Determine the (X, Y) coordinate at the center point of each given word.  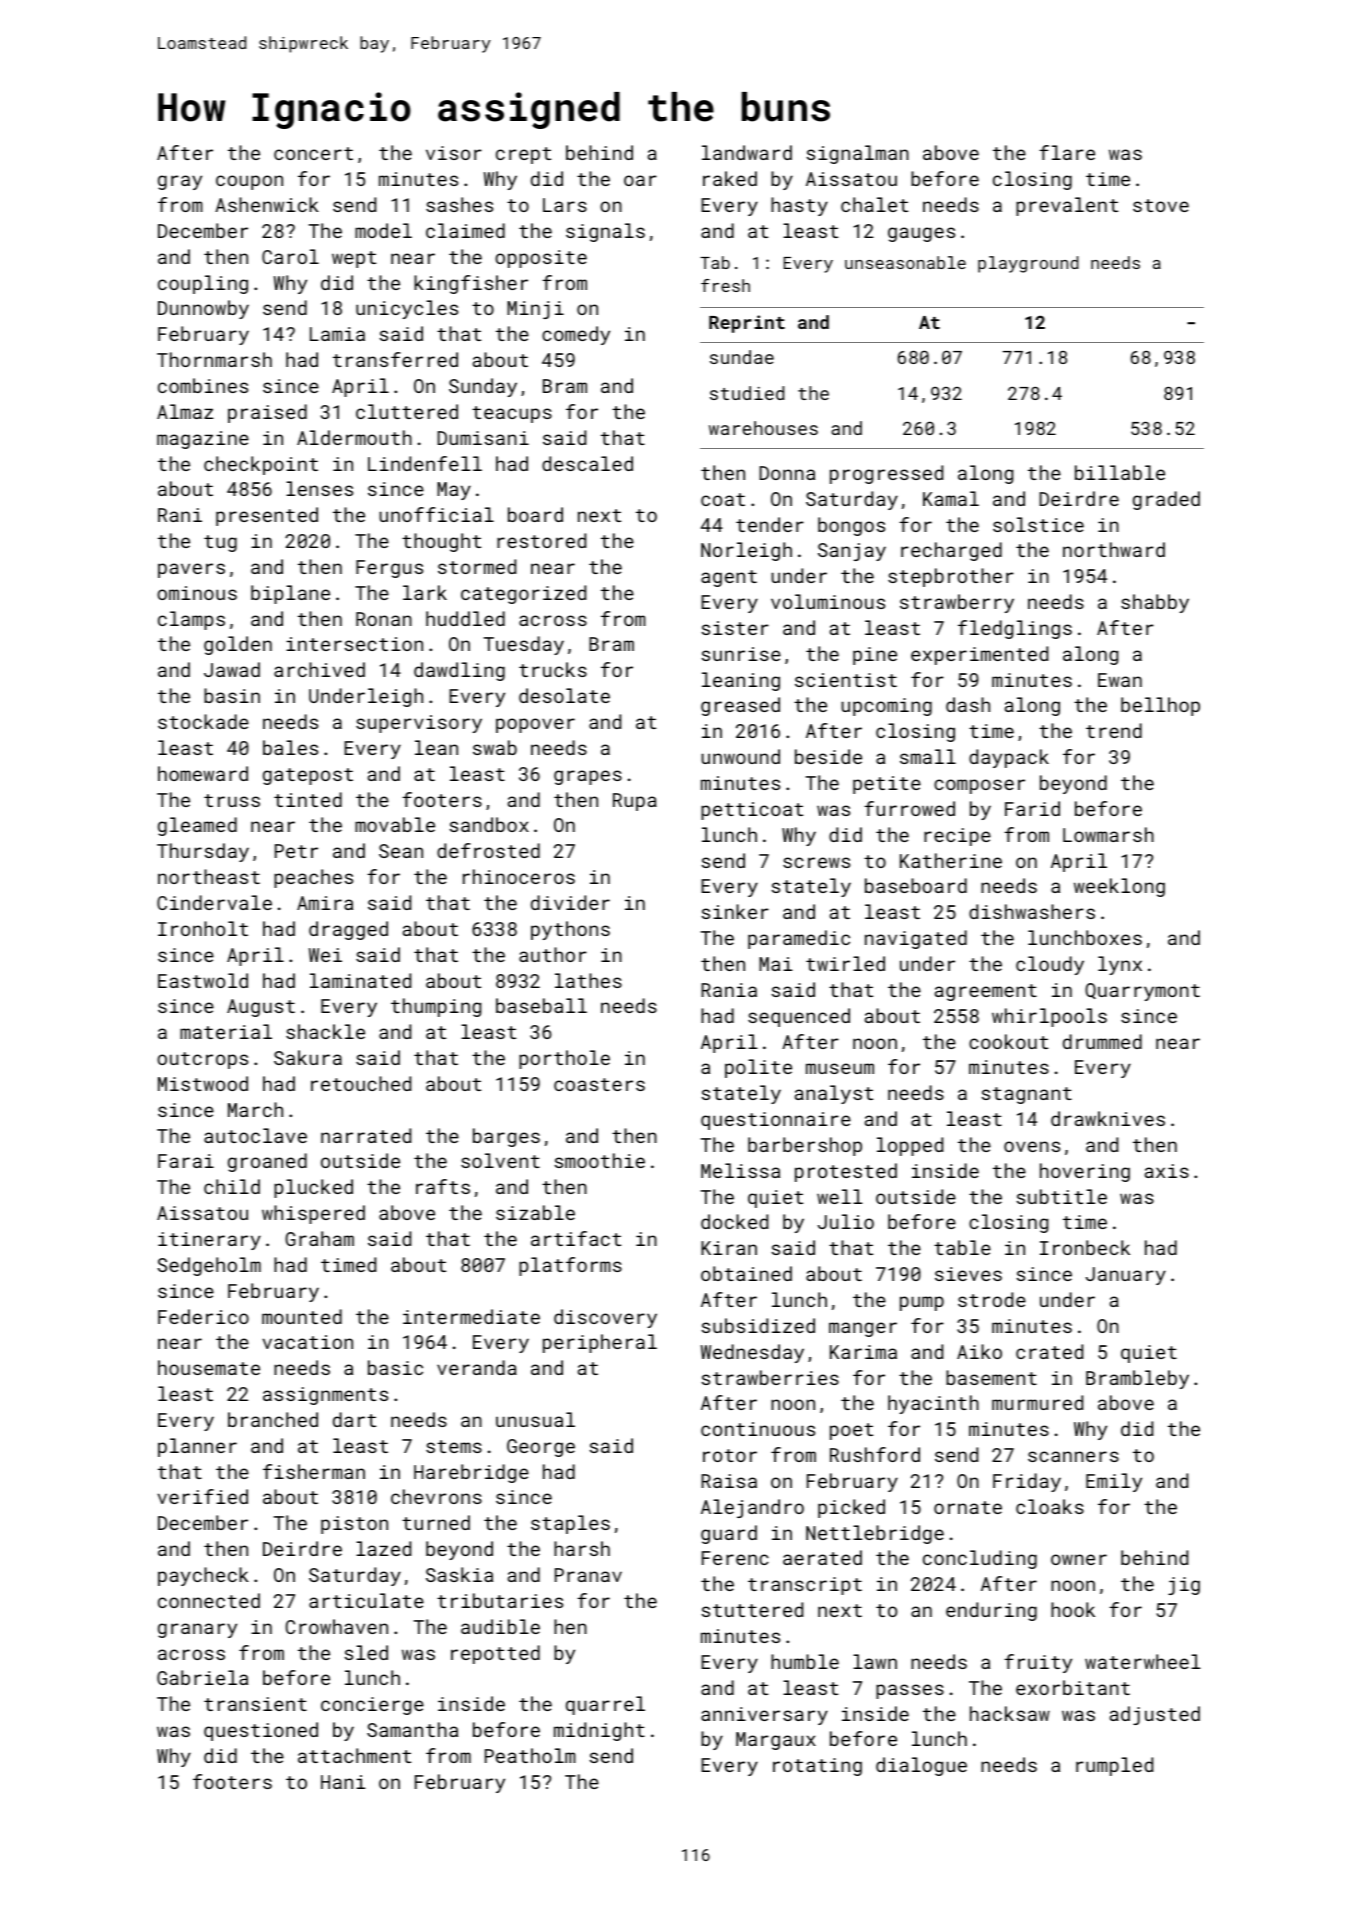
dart (354, 1419)
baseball (541, 1005)
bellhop (1160, 706)
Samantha (412, 1729)
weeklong (1119, 887)
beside (828, 756)
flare (1067, 152)
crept (523, 155)
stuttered (752, 1609)
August (261, 1008)
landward (747, 152)
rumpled (1114, 1766)
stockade (203, 721)
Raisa (729, 1481)
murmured (1037, 1402)
